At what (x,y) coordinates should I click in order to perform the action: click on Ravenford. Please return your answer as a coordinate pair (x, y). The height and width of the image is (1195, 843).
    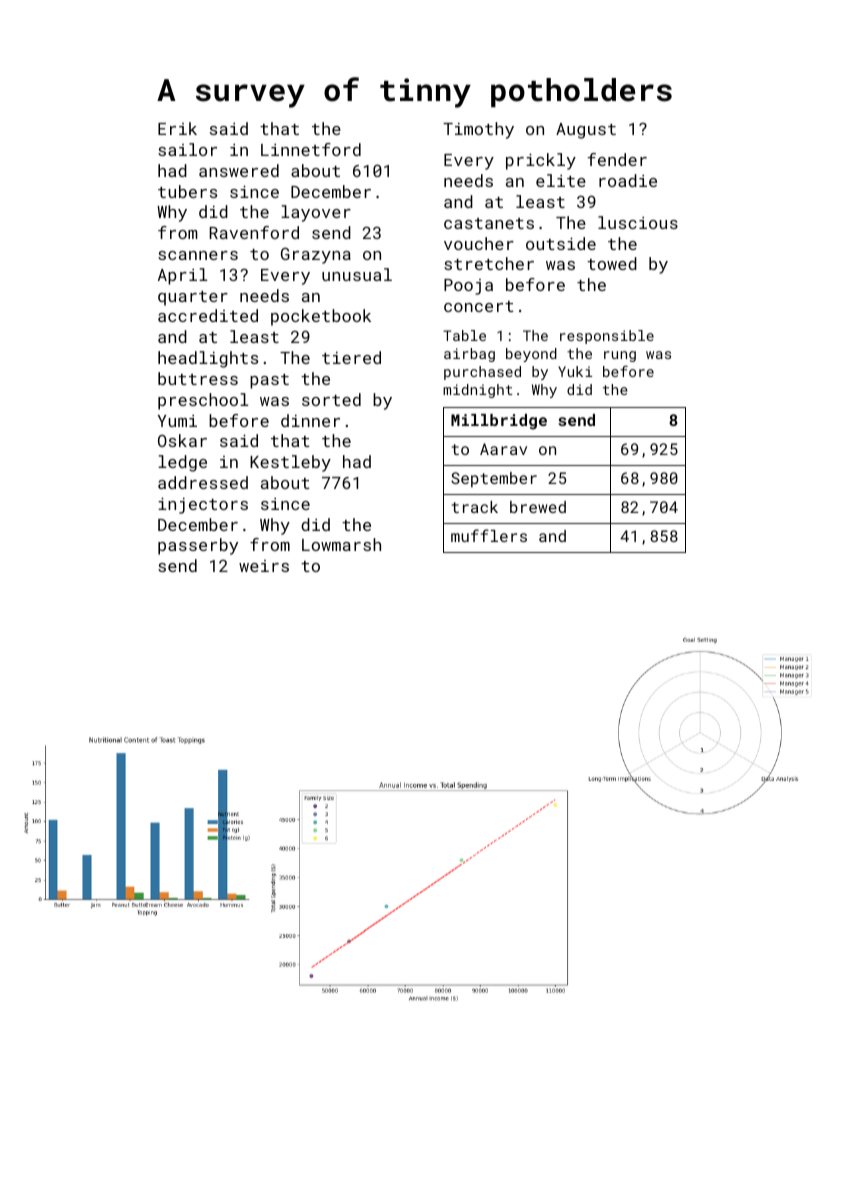
    Looking at the image, I should click on (254, 232).
